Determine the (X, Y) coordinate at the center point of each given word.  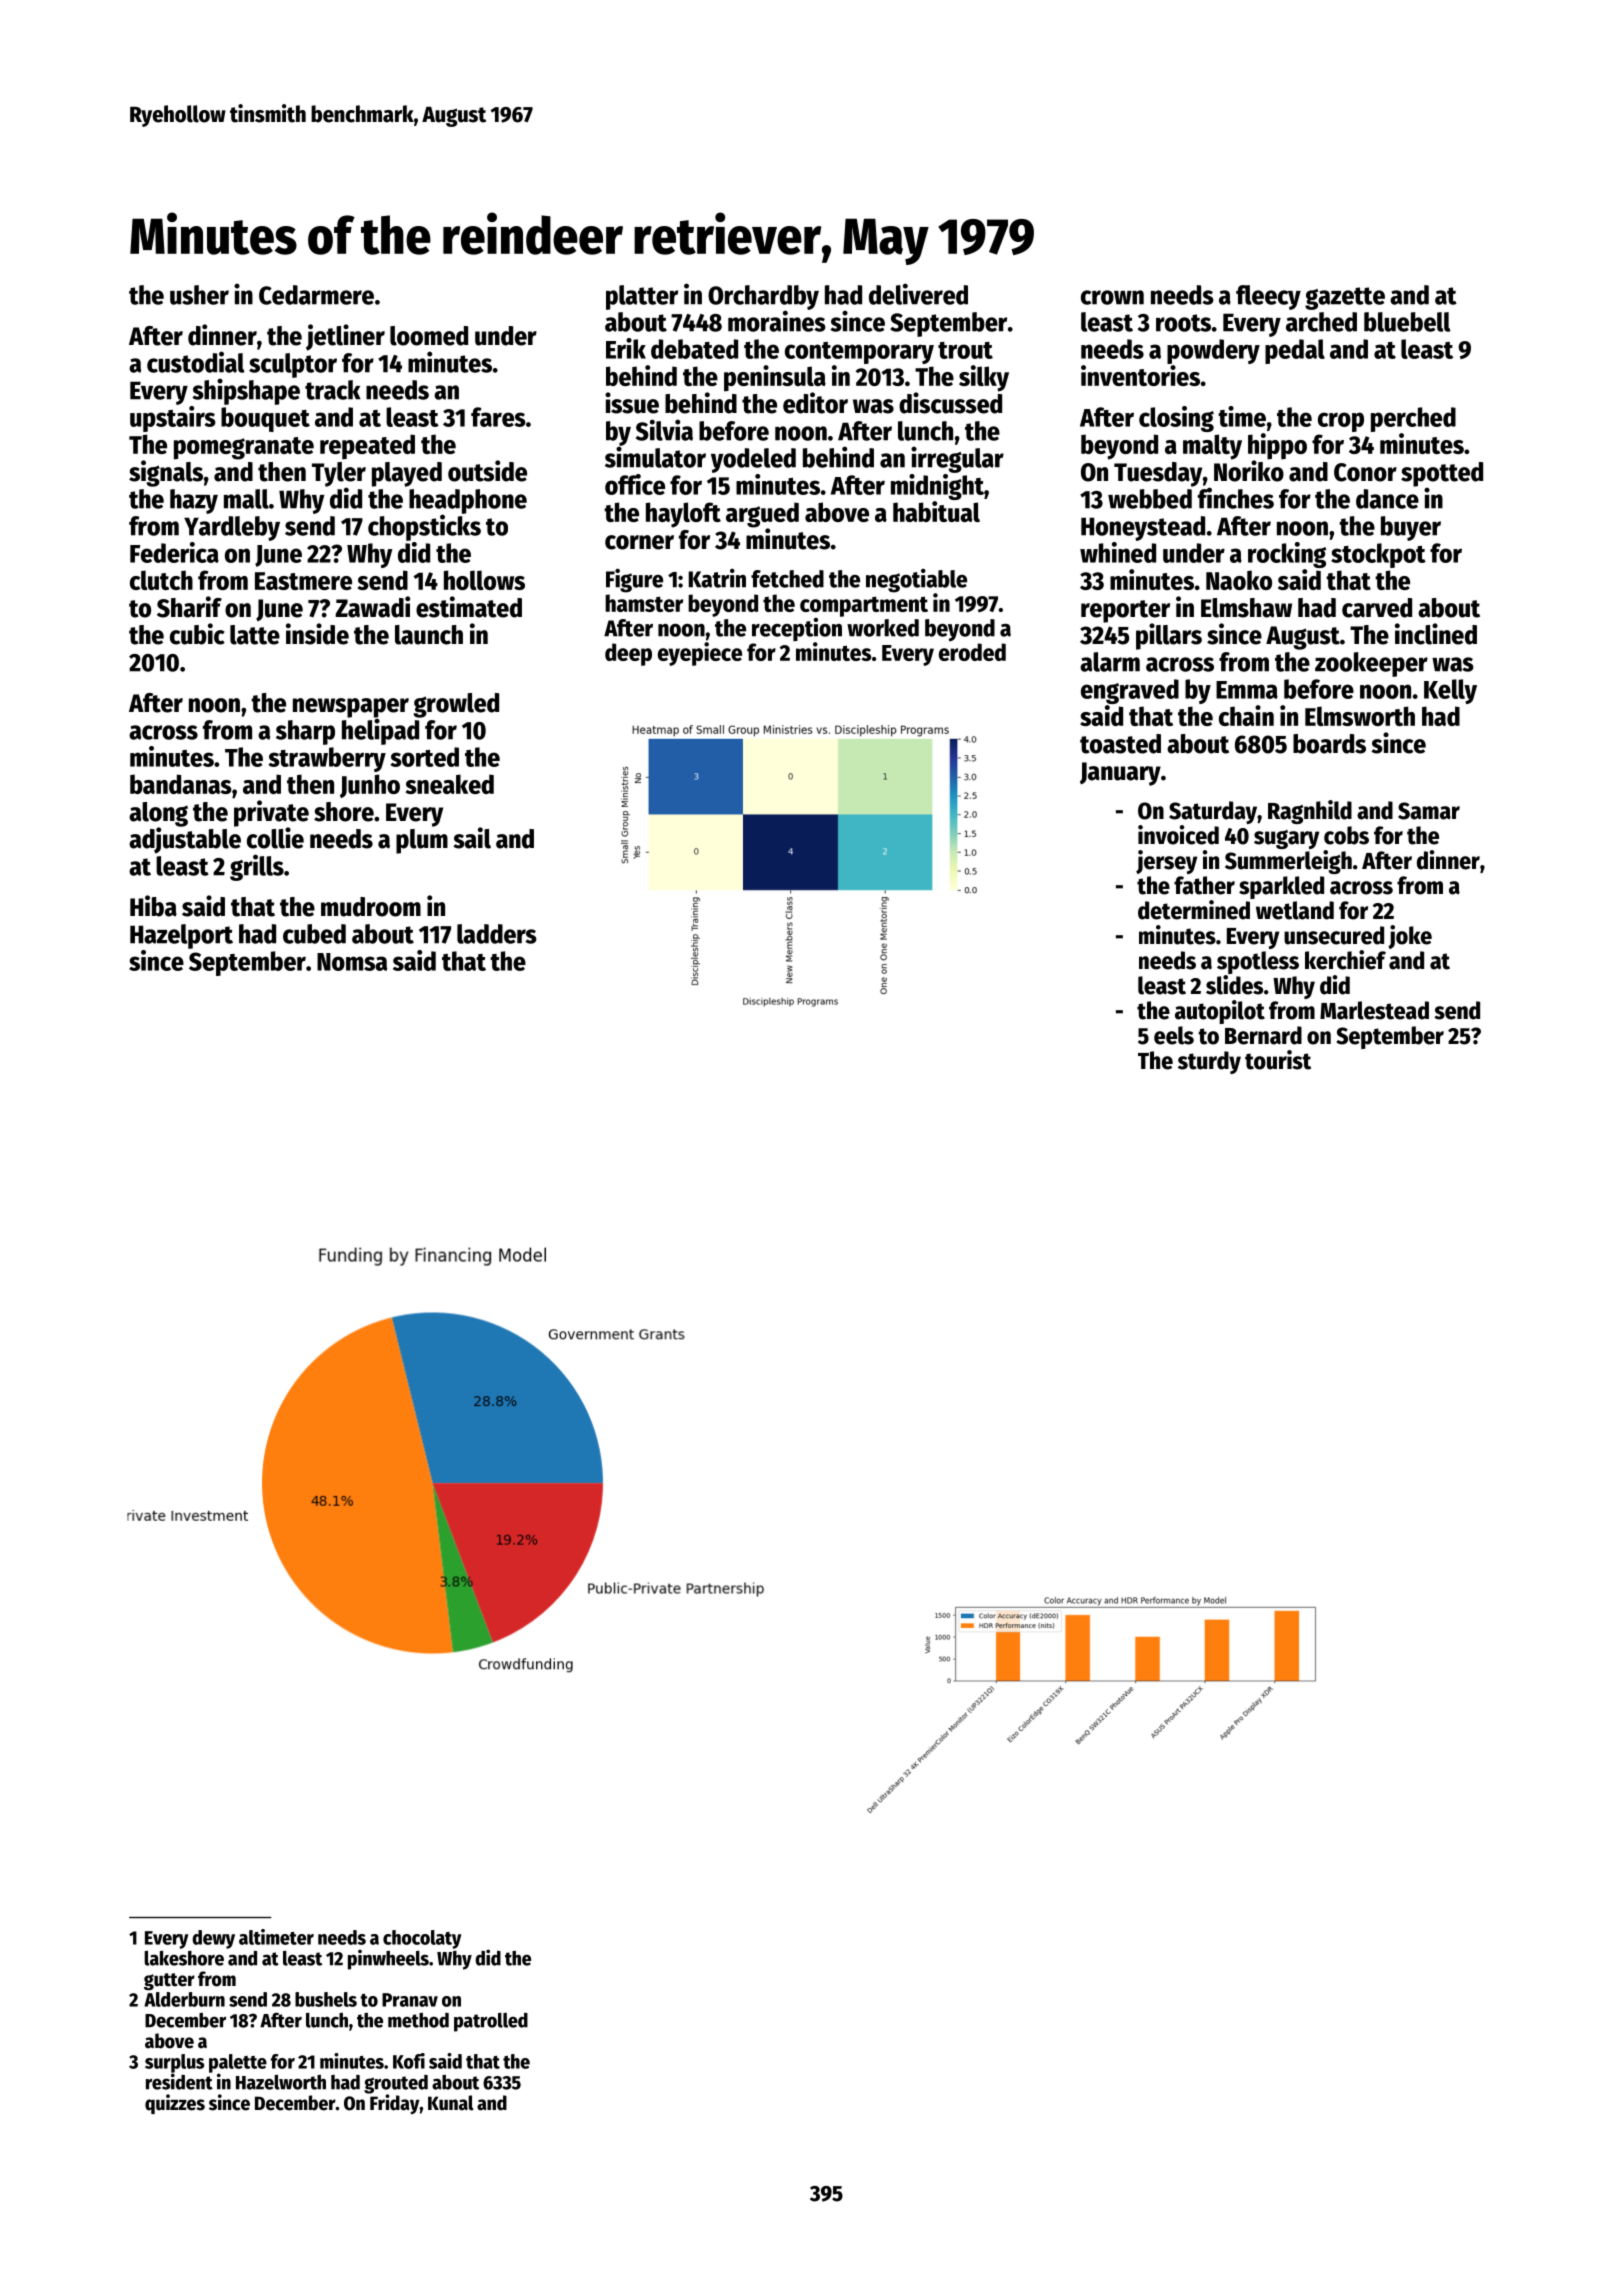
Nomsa (352, 962)
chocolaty (422, 1939)
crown (1112, 297)
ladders (497, 934)
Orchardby (763, 297)
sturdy (1209, 1062)
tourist (1278, 1060)
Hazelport (181, 936)
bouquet (265, 419)
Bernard (1263, 1035)
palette (238, 2063)
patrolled (491, 2022)
